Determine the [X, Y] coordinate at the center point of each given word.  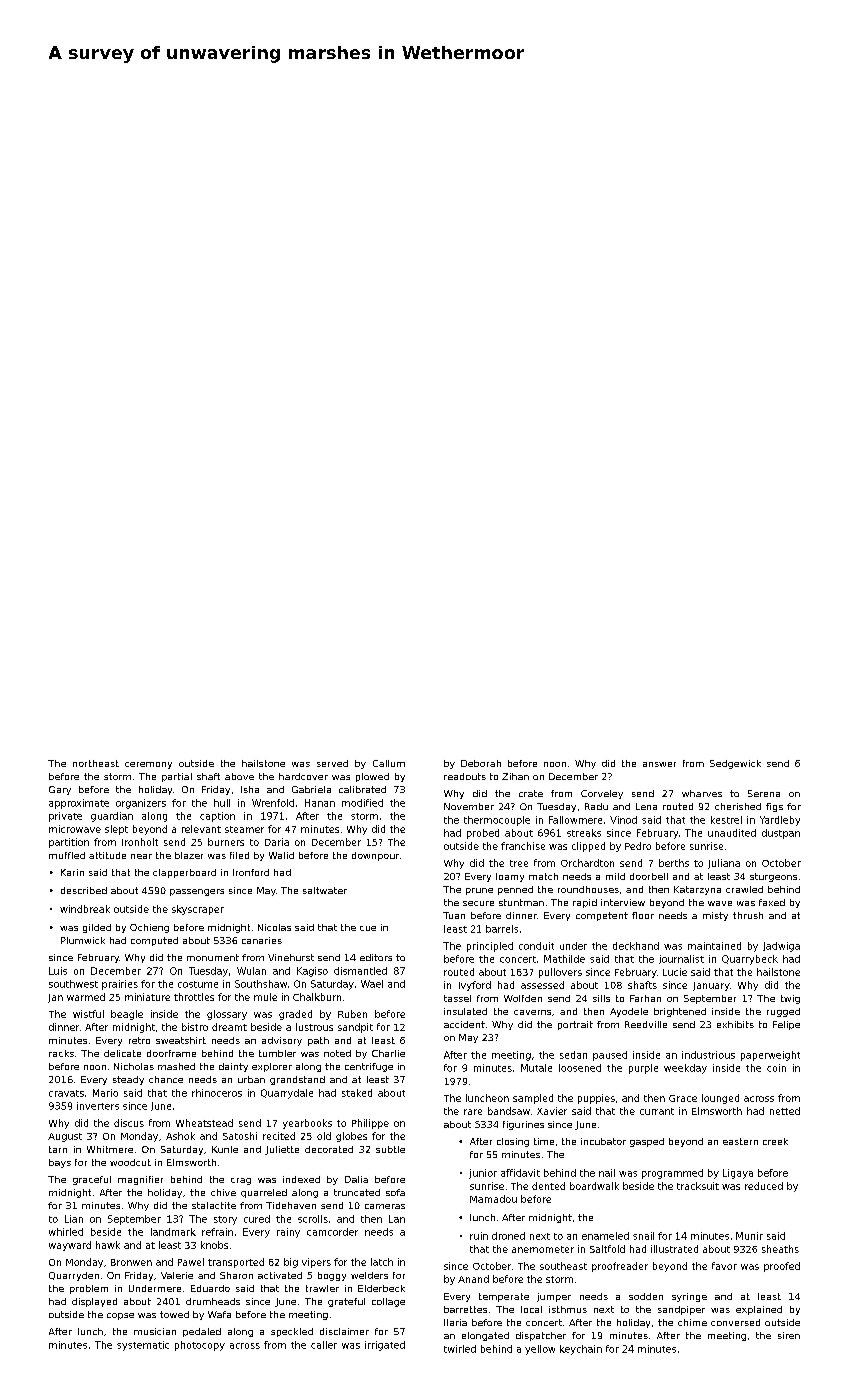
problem [89, 1289]
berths [674, 863]
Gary [60, 790]
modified [362, 803]
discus [129, 1123]
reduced [764, 1186]
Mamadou [493, 1199]
